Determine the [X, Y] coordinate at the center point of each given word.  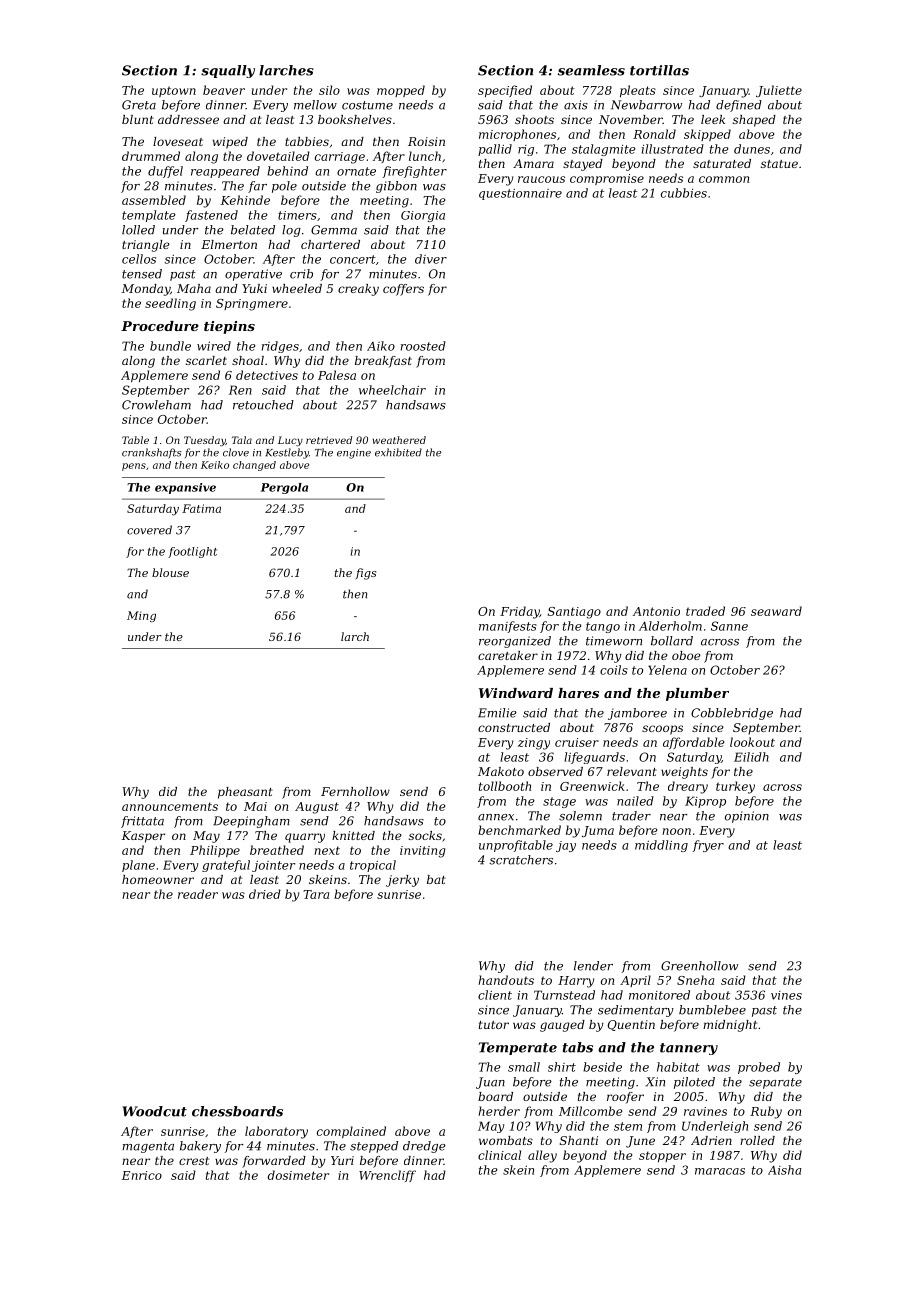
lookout [752, 742]
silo [329, 90]
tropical [373, 866]
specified [505, 91]
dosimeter [298, 1175]
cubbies [684, 193]
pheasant [245, 793]
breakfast [383, 362]
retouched [263, 405]
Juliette [779, 91]
